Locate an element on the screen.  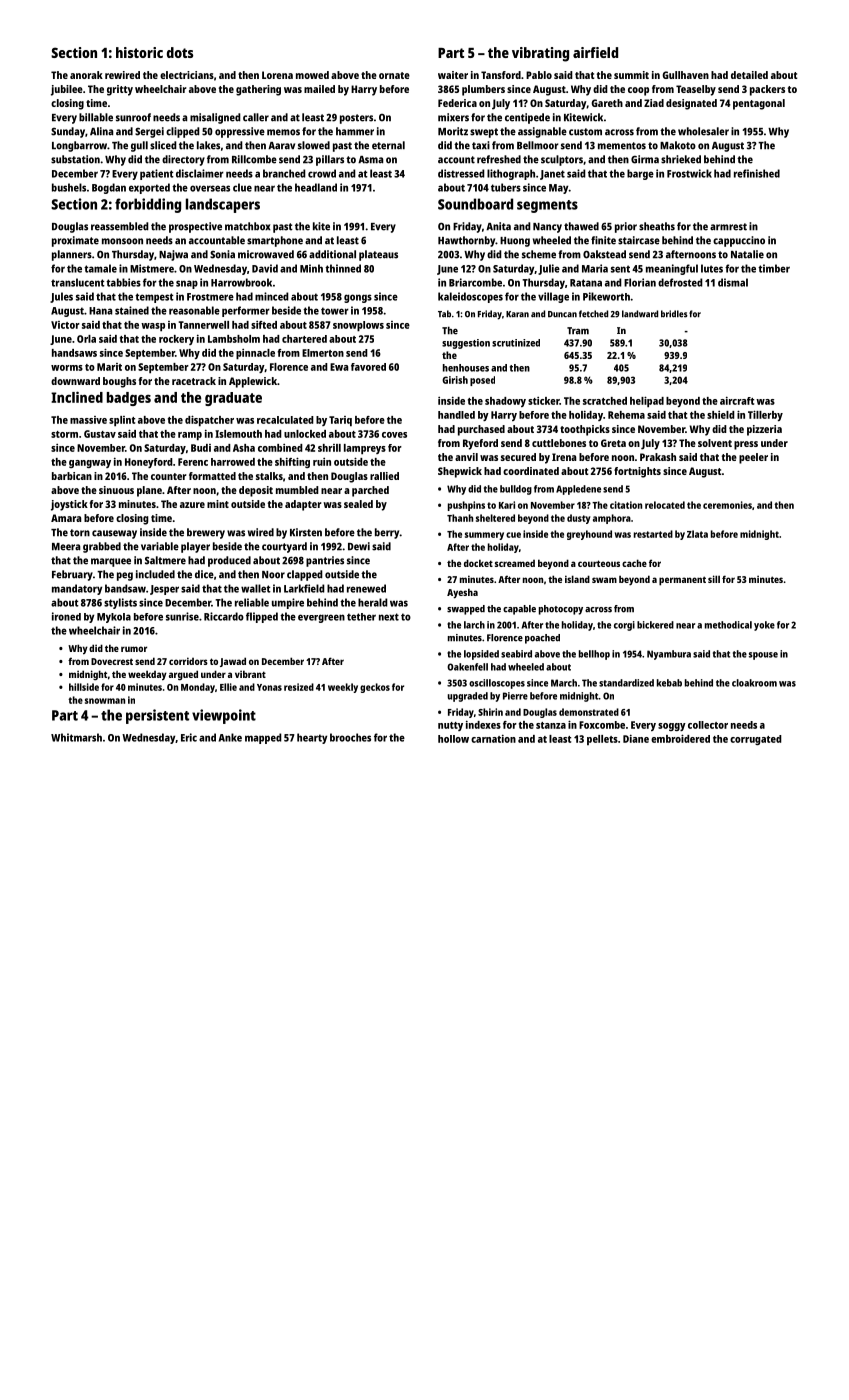
corridors is located at coordinates (188, 661).
